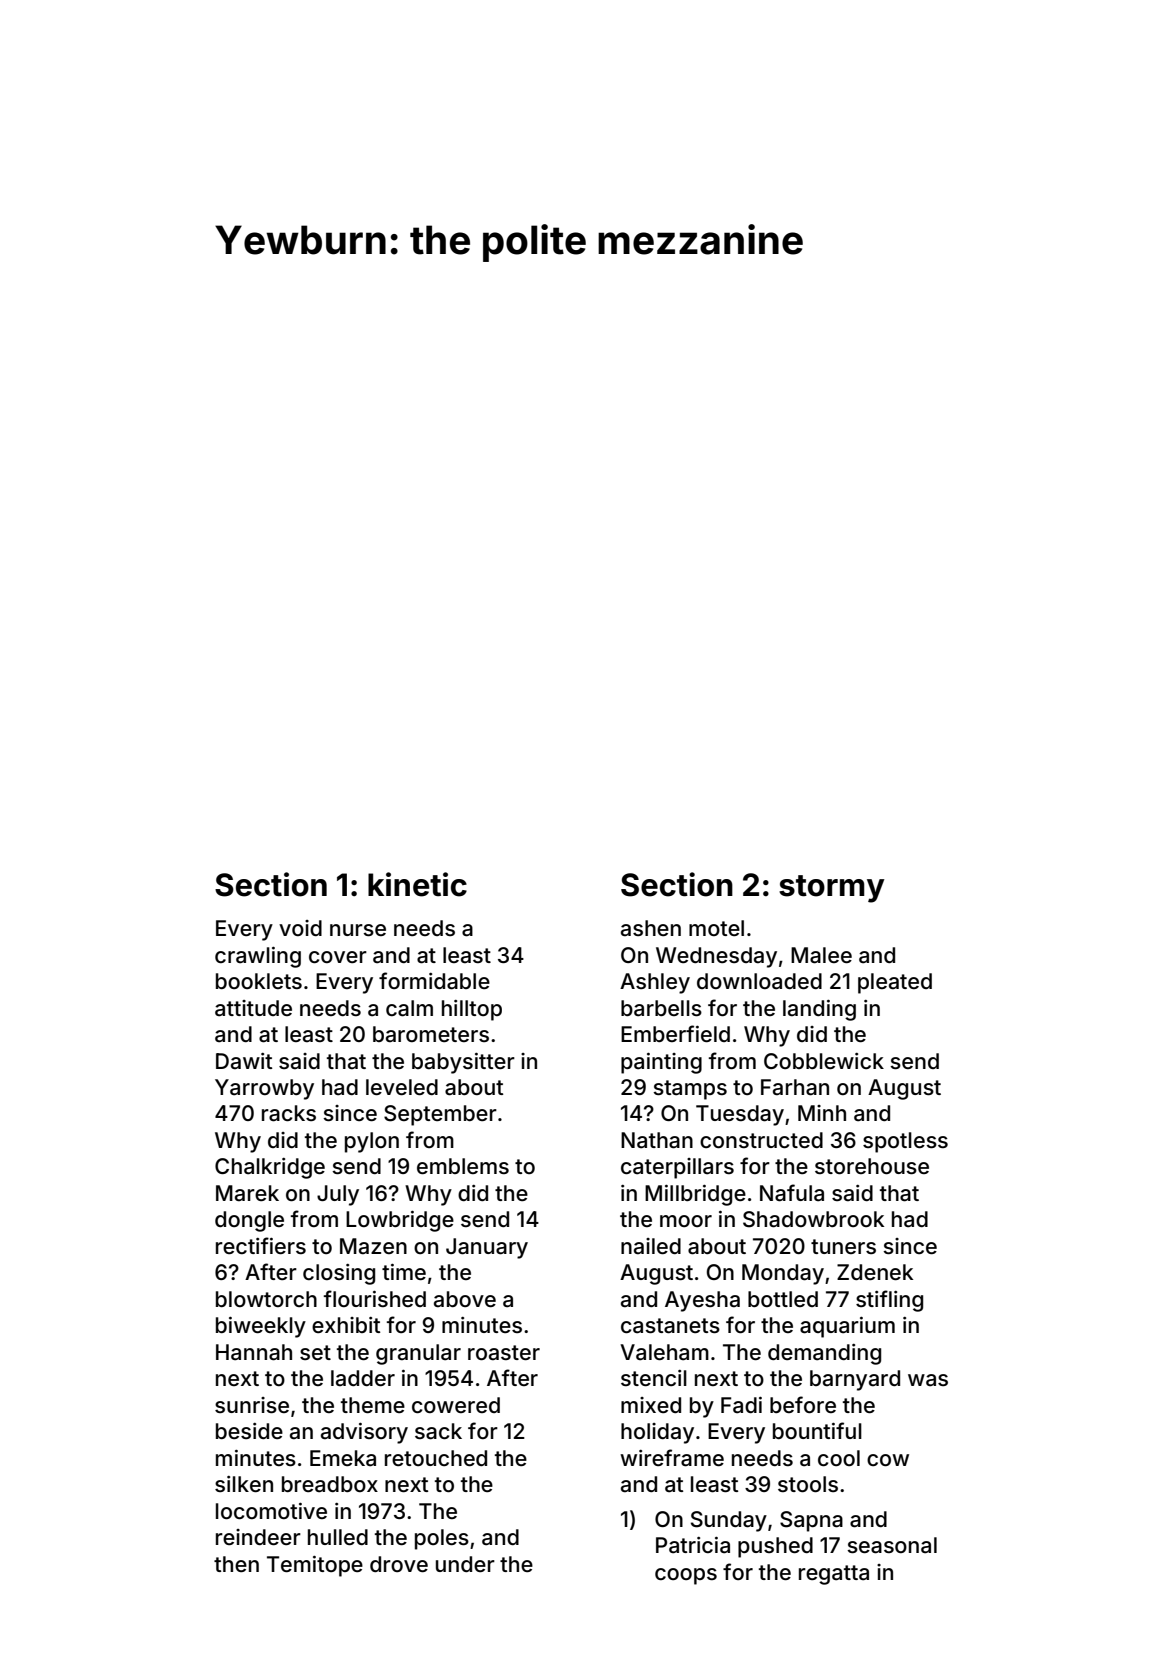 The width and height of the image is (1165, 1654). Describe the element at coordinates (252, 1405) in the image. I see `sunrise` at that location.
